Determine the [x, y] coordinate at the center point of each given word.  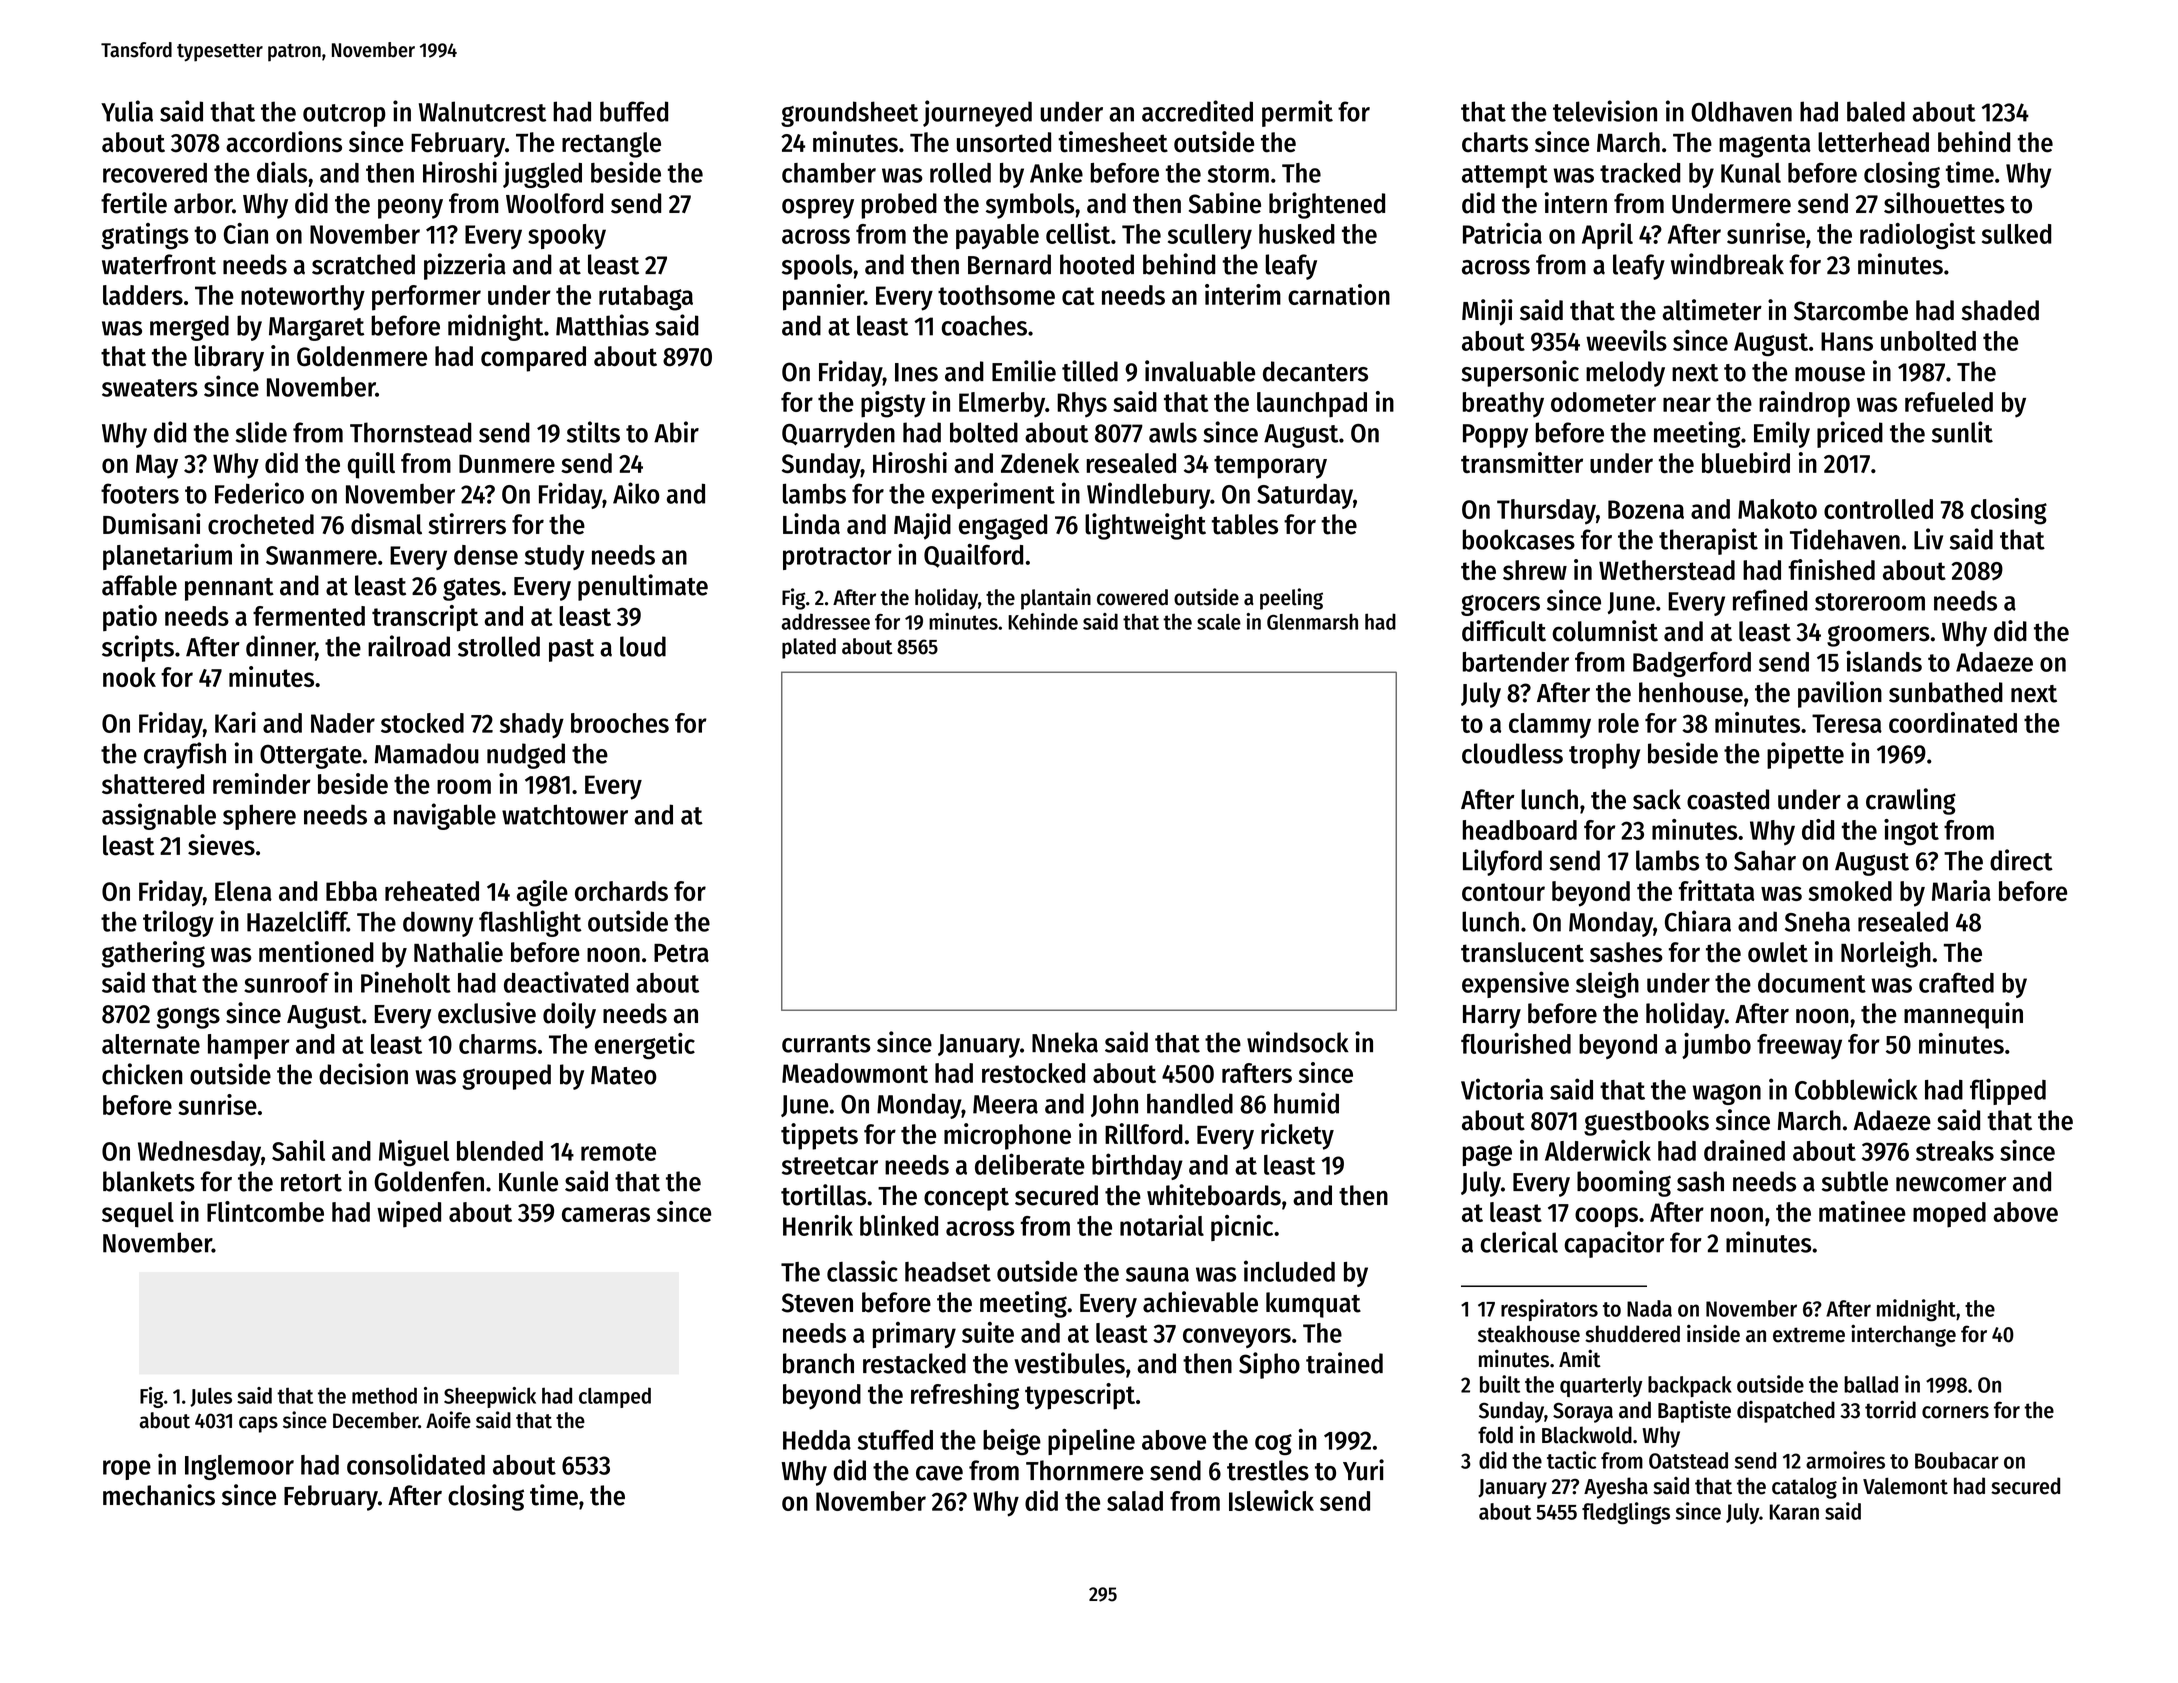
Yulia [127, 111]
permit [1297, 113]
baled [1876, 111]
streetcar [830, 1166]
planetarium [167, 556]
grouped [506, 1077]
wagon [1727, 1094]
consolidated [416, 1464]
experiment [993, 495]
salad [1135, 1501]
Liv [1928, 539]
